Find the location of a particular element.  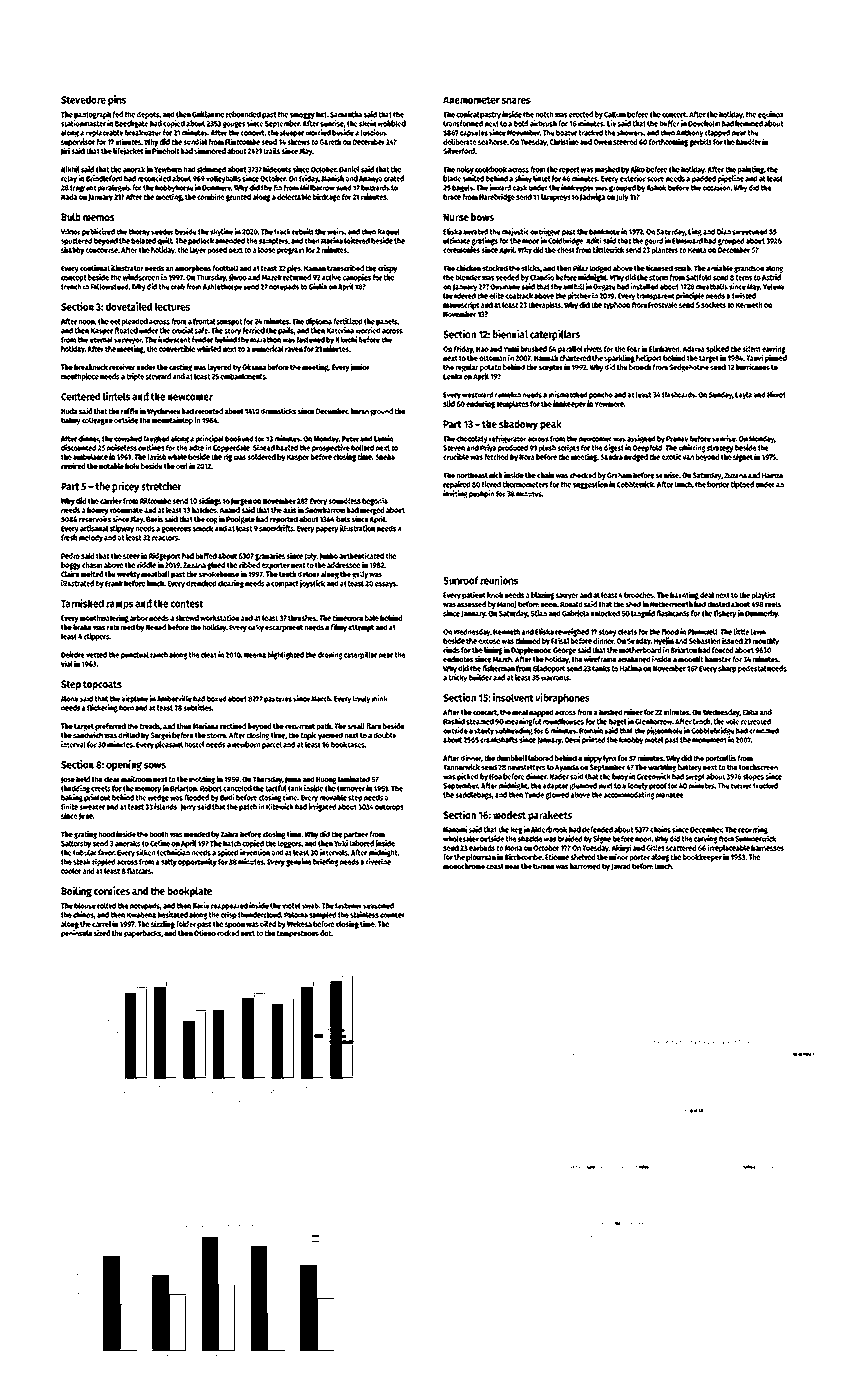

papery is located at coordinates (327, 530).
